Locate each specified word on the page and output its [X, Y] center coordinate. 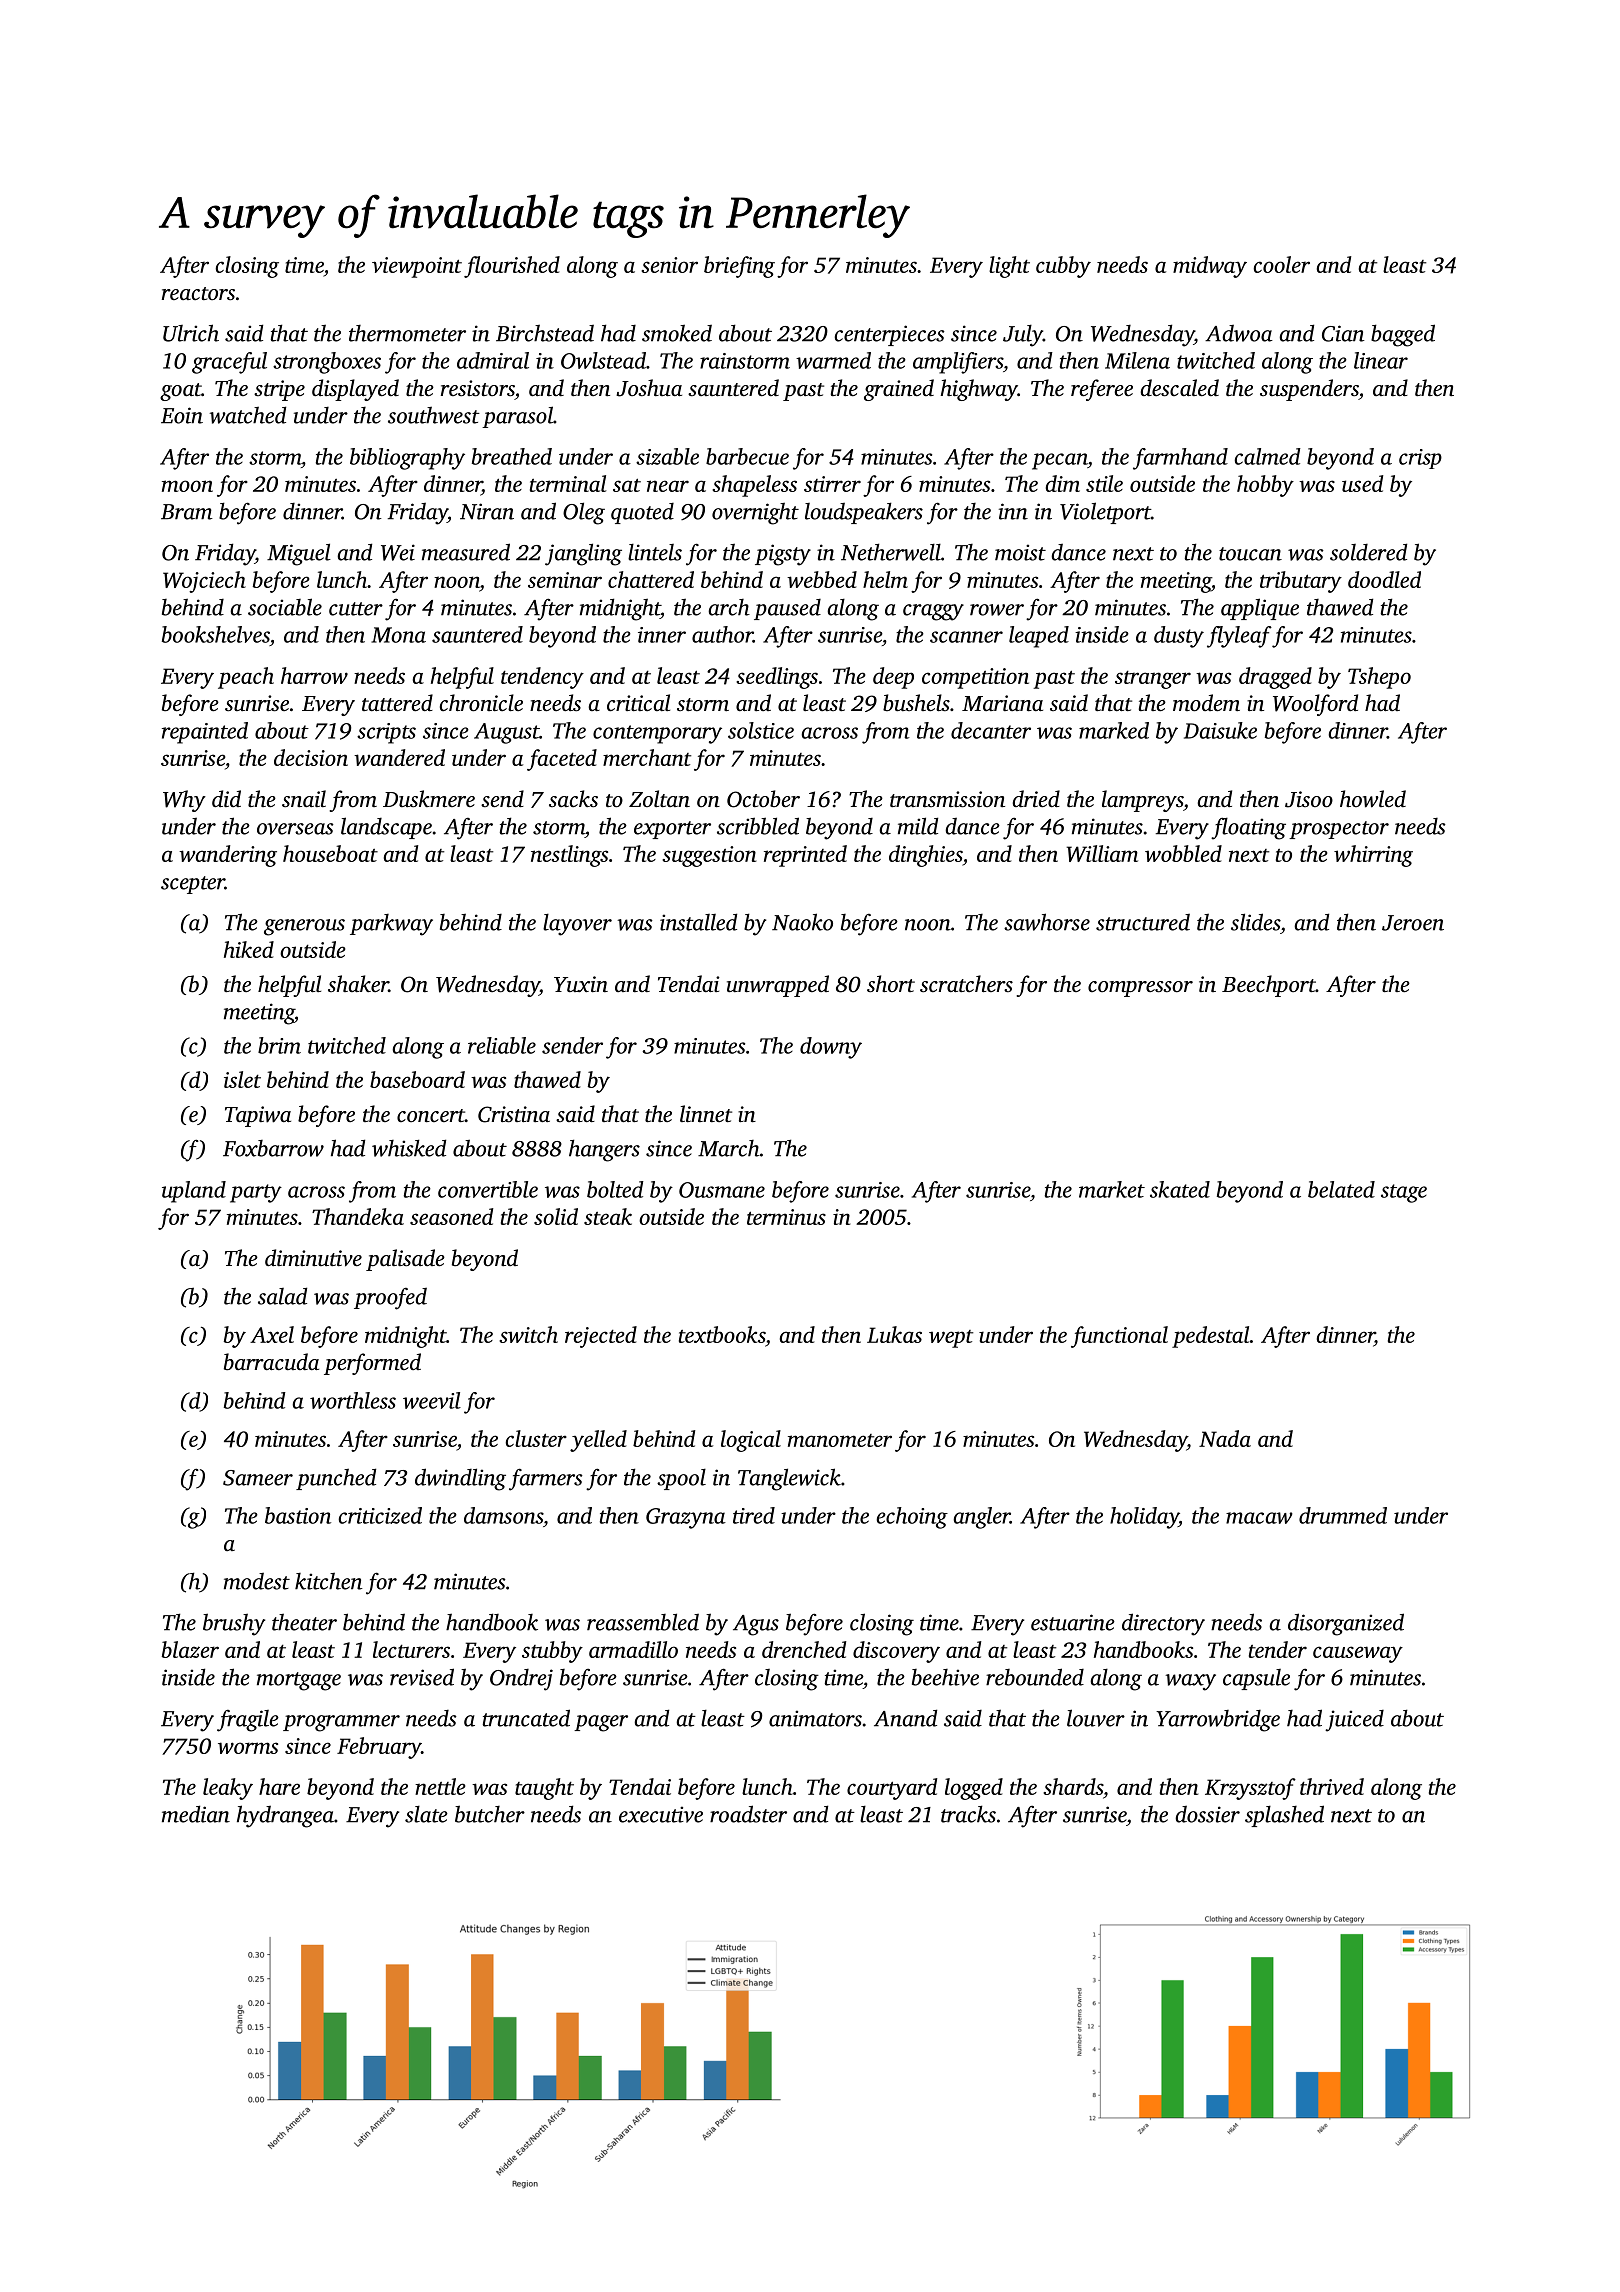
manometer [840, 1440]
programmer [341, 1723]
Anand [905, 1718]
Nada [1225, 1438]
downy [831, 1048]
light [1009, 267]
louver [1096, 1718]
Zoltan [659, 799]
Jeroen [1413, 923]
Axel [272, 1334]
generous [304, 927]
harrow [314, 675]
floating [1248, 828]
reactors [198, 293]
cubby [1063, 267]
